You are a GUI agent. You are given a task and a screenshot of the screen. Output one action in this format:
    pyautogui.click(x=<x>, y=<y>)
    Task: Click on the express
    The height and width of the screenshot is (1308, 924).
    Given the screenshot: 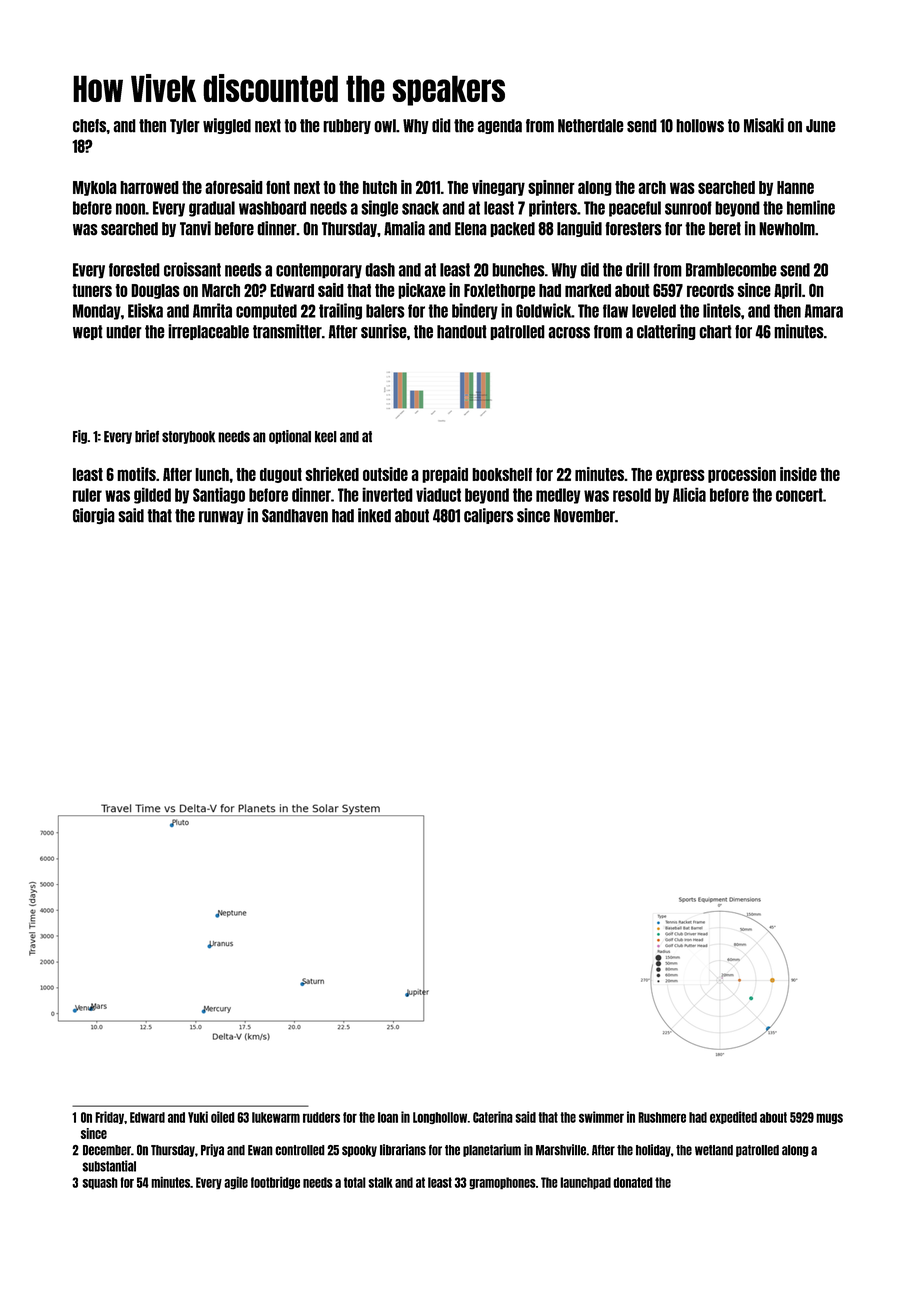 What is the action you would take?
    pyautogui.click(x=680, y=476)
